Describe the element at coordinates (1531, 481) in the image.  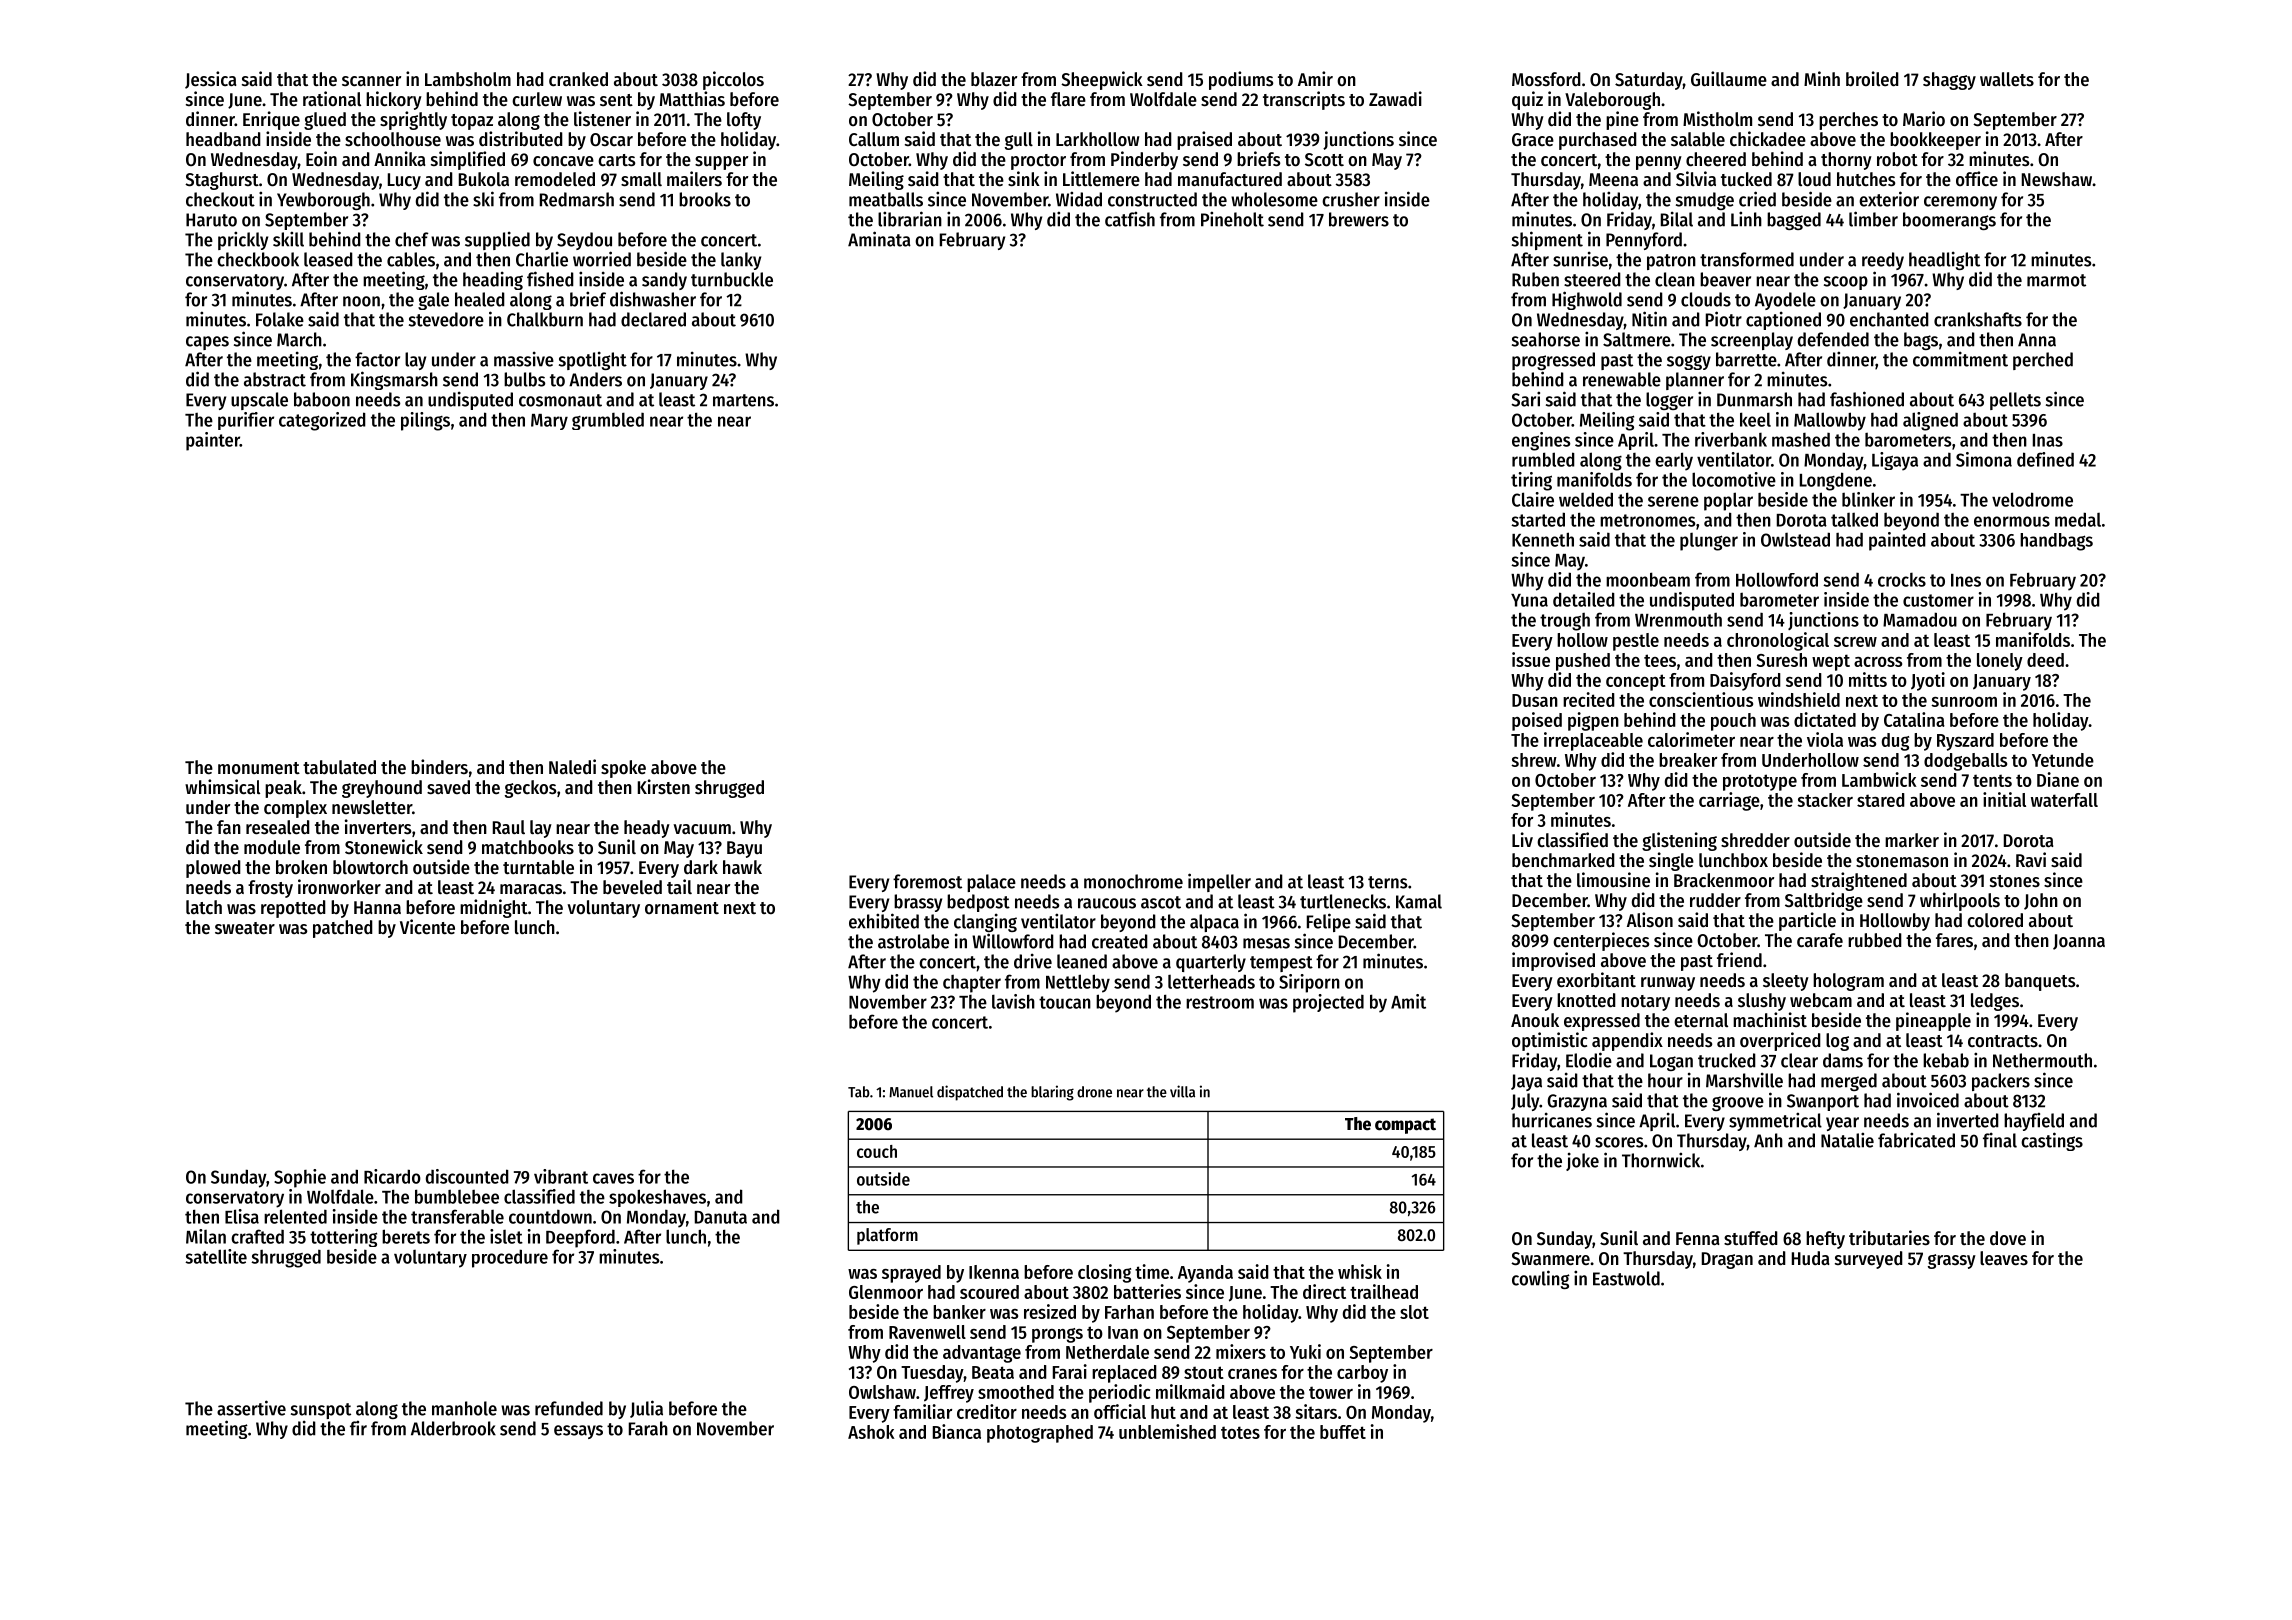
I see `tiring` at that location.
